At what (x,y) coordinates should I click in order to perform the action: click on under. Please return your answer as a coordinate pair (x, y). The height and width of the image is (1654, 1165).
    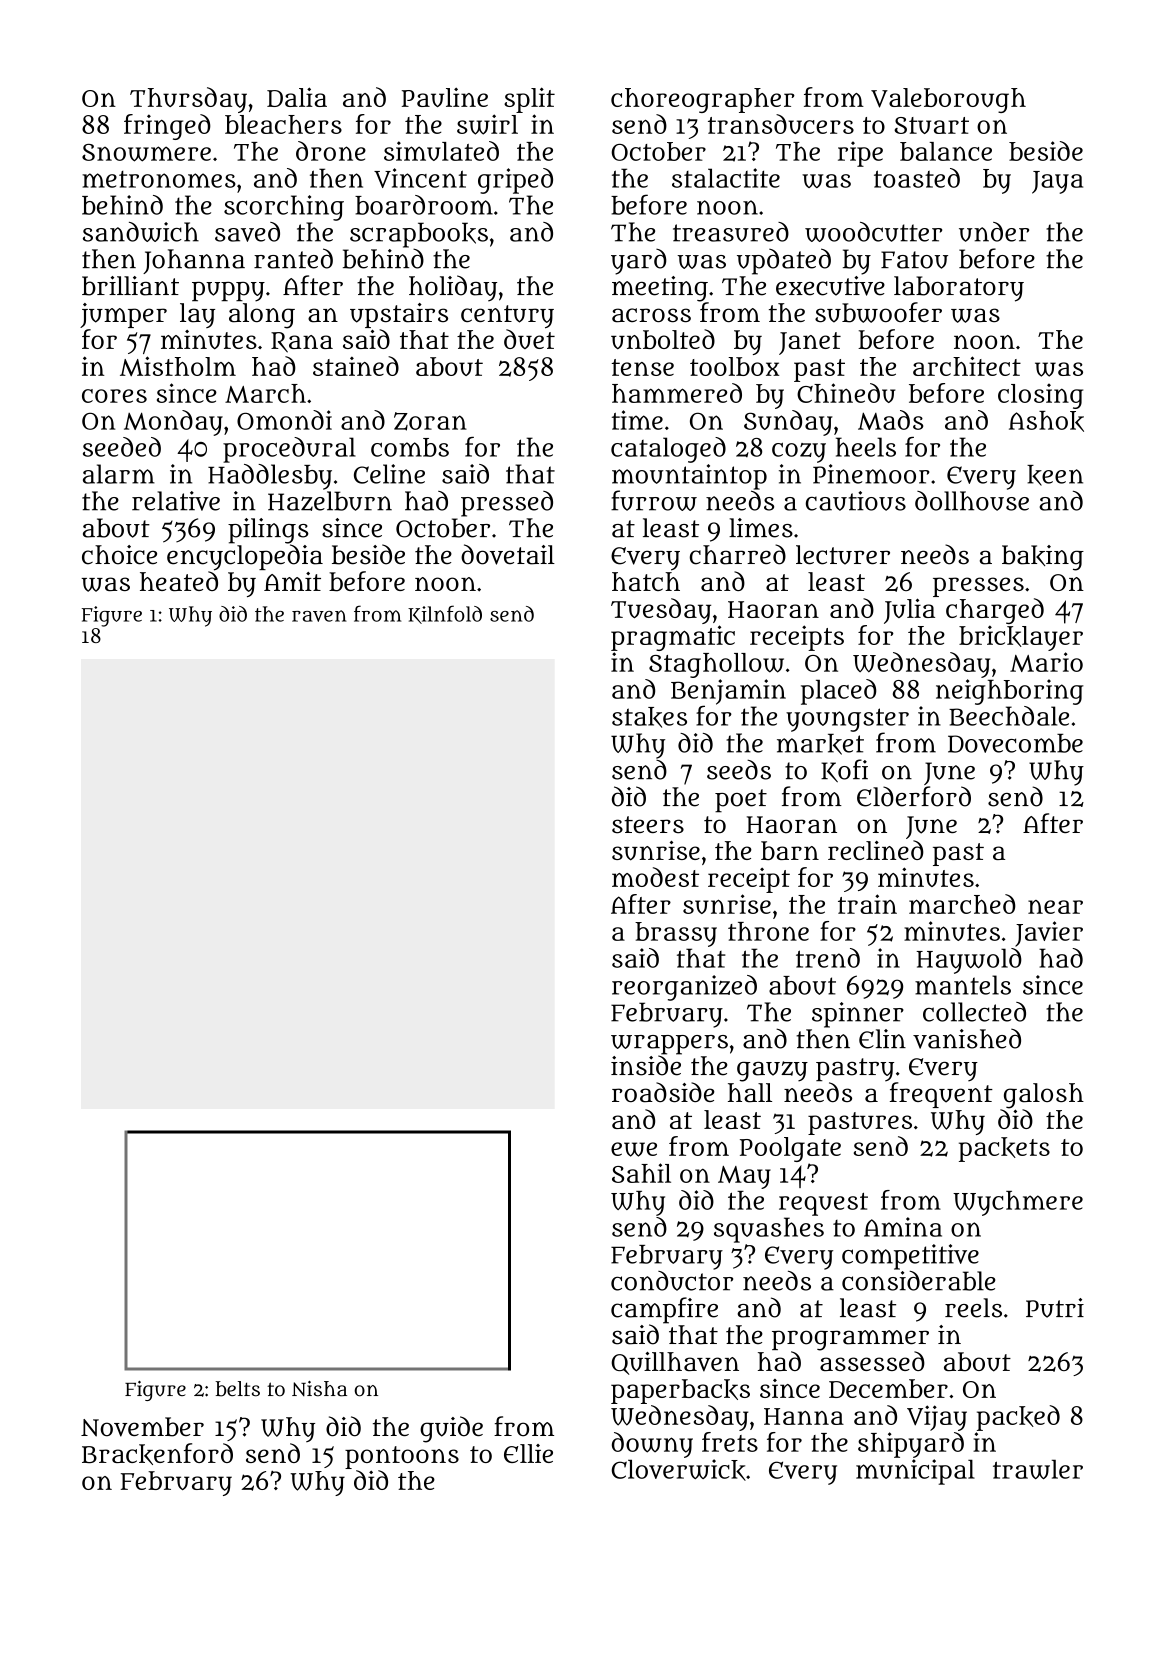
    Looking at the image, I should click on (994, 232).
